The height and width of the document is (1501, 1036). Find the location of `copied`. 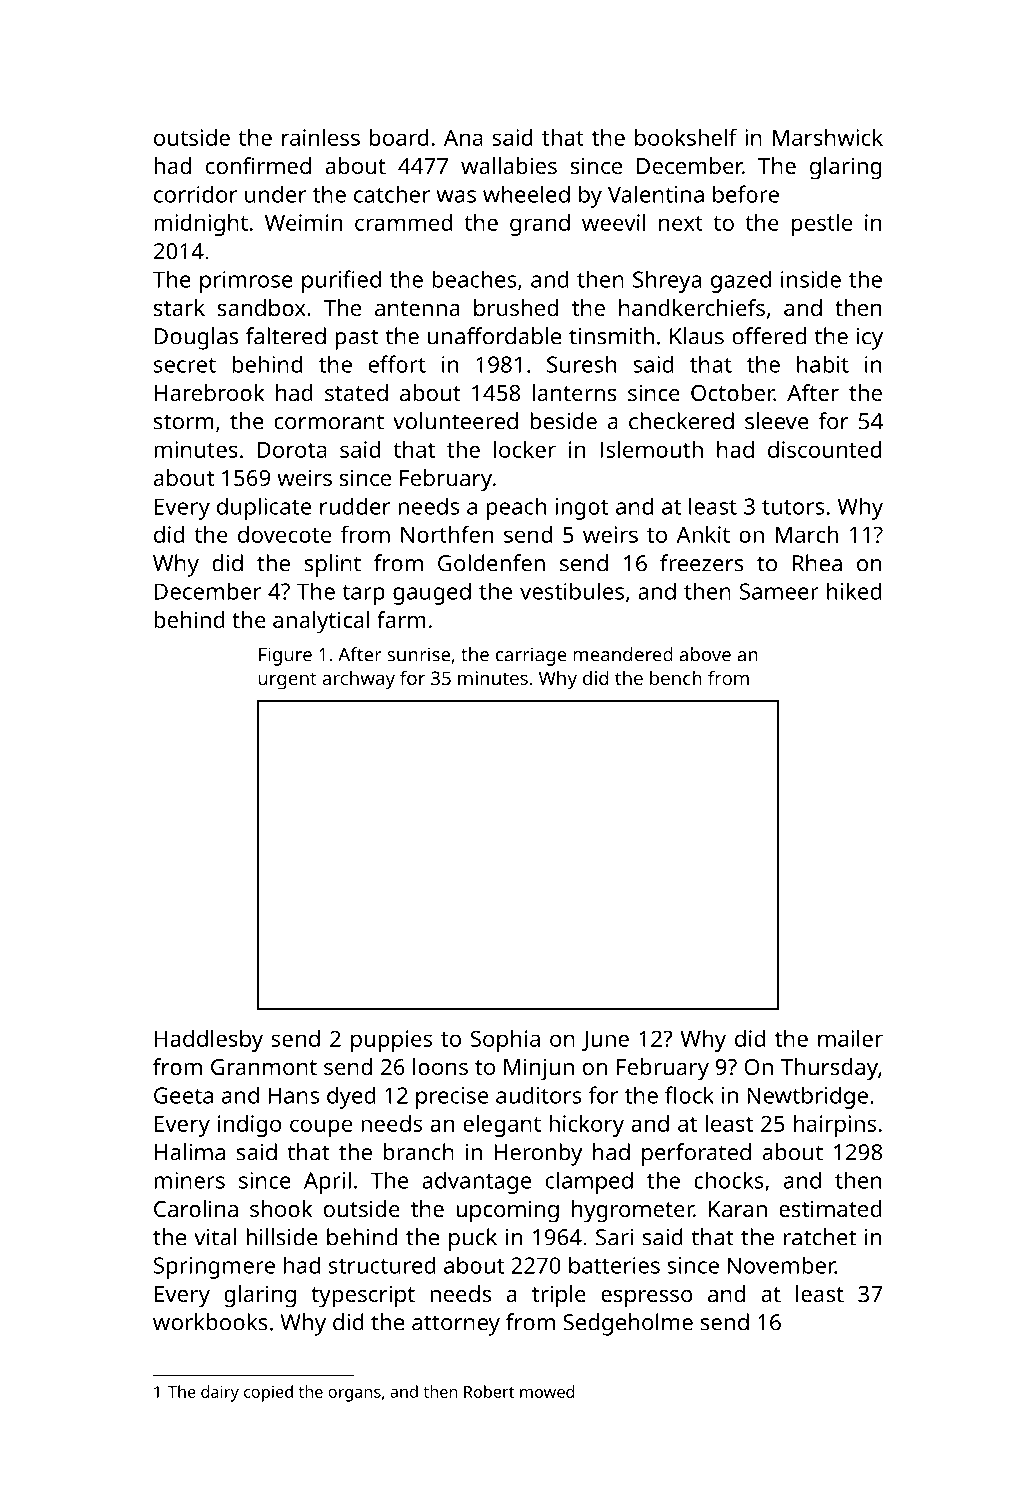

copied is located at coordinates (268, 1393).
